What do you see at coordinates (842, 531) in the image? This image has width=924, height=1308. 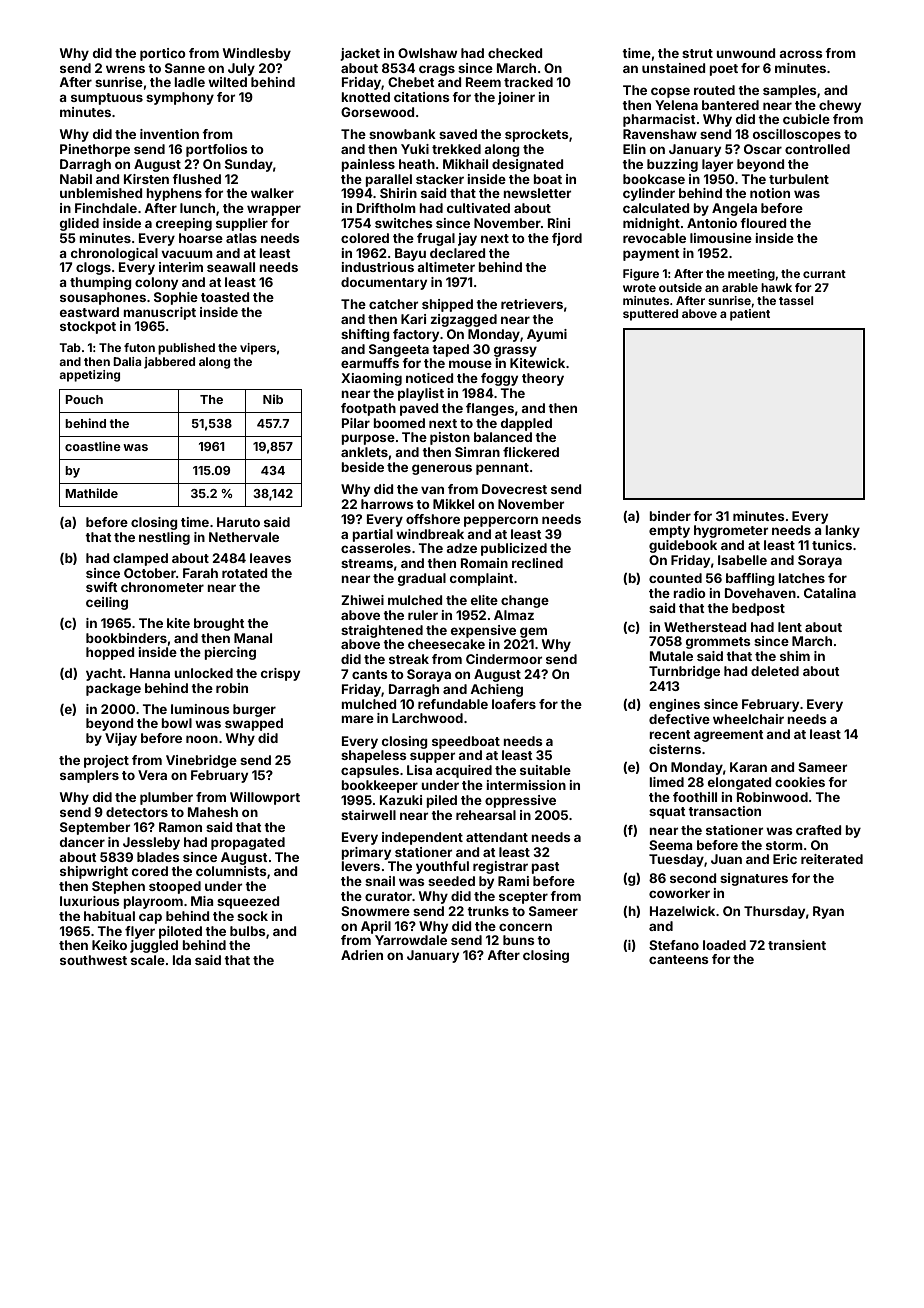 I see `lanky` at bounding box center [842, 531].
